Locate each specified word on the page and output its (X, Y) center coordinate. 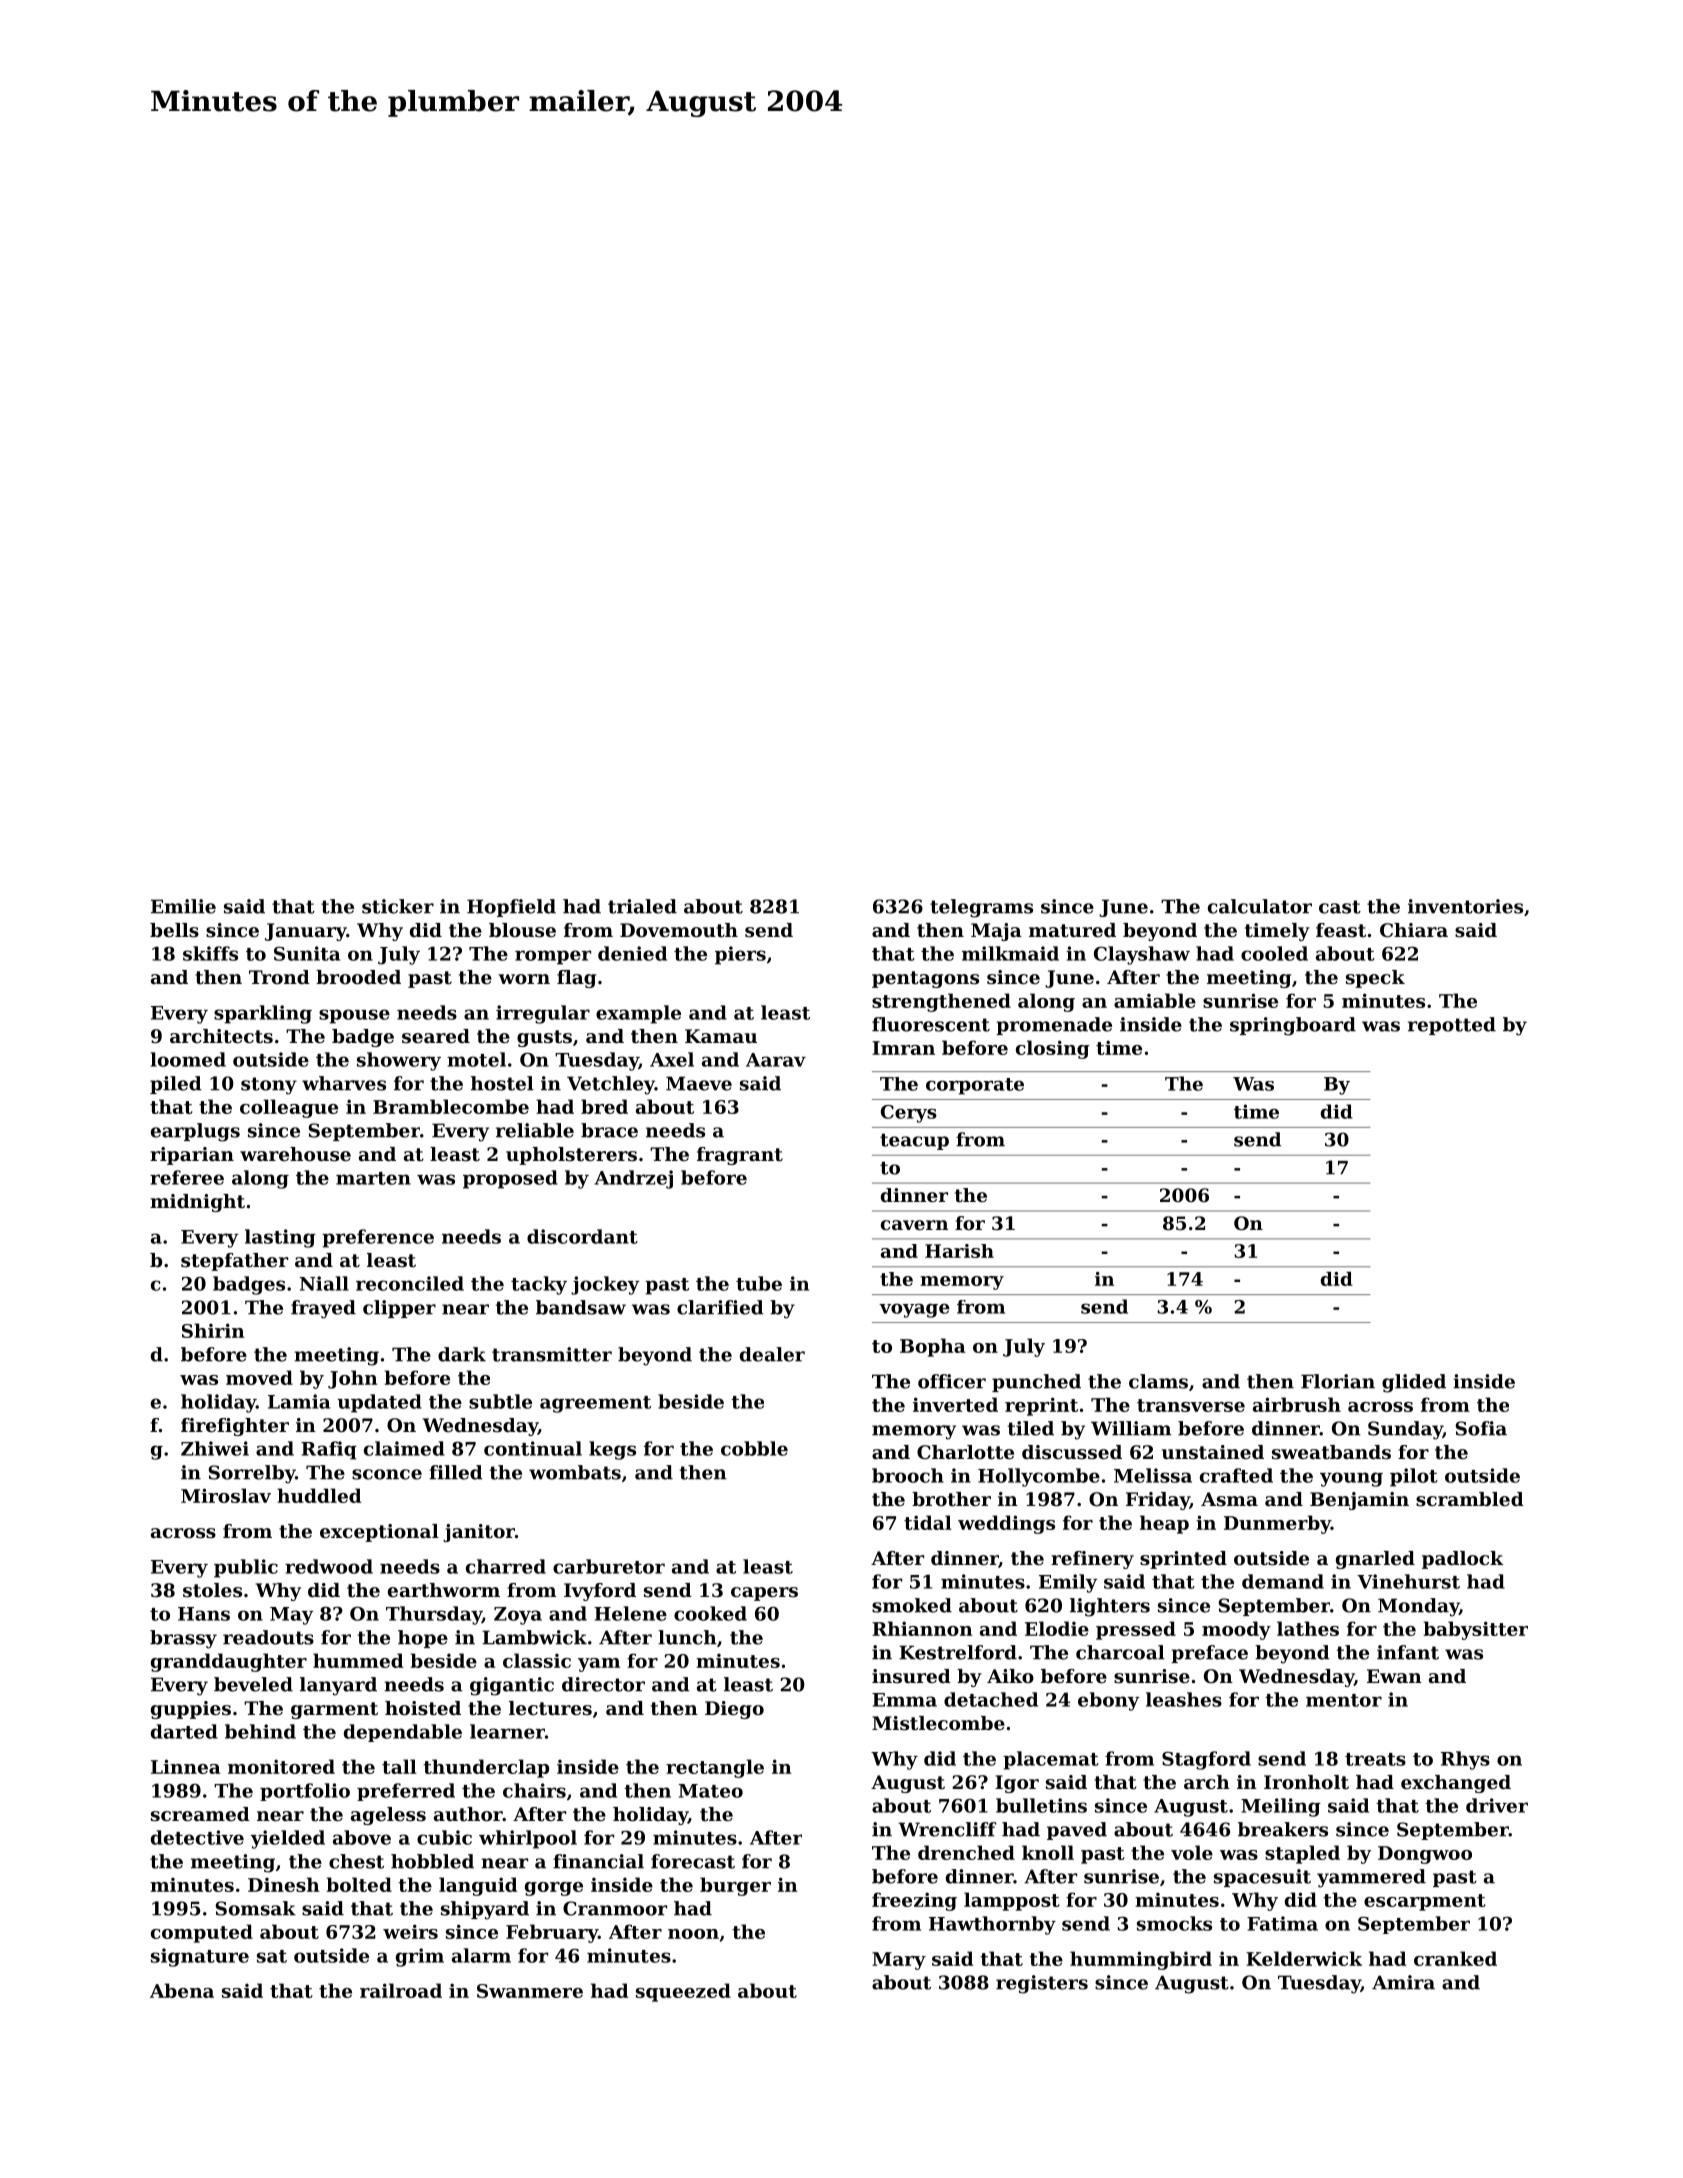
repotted (1452, 1026)
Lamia (299, 1401)
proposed (510, 1179)
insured (911, 1676)
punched (1036, 1383)
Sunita (307, 953)
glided (1414, 1383)
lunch (687, 1637)
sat (272, 1956)
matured (1072, 930)
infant (1408, 1652)
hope (423, 1639)
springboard (1293, 1026)
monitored (281, 1766)
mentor (1344, 1700)
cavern (914, 1225)
